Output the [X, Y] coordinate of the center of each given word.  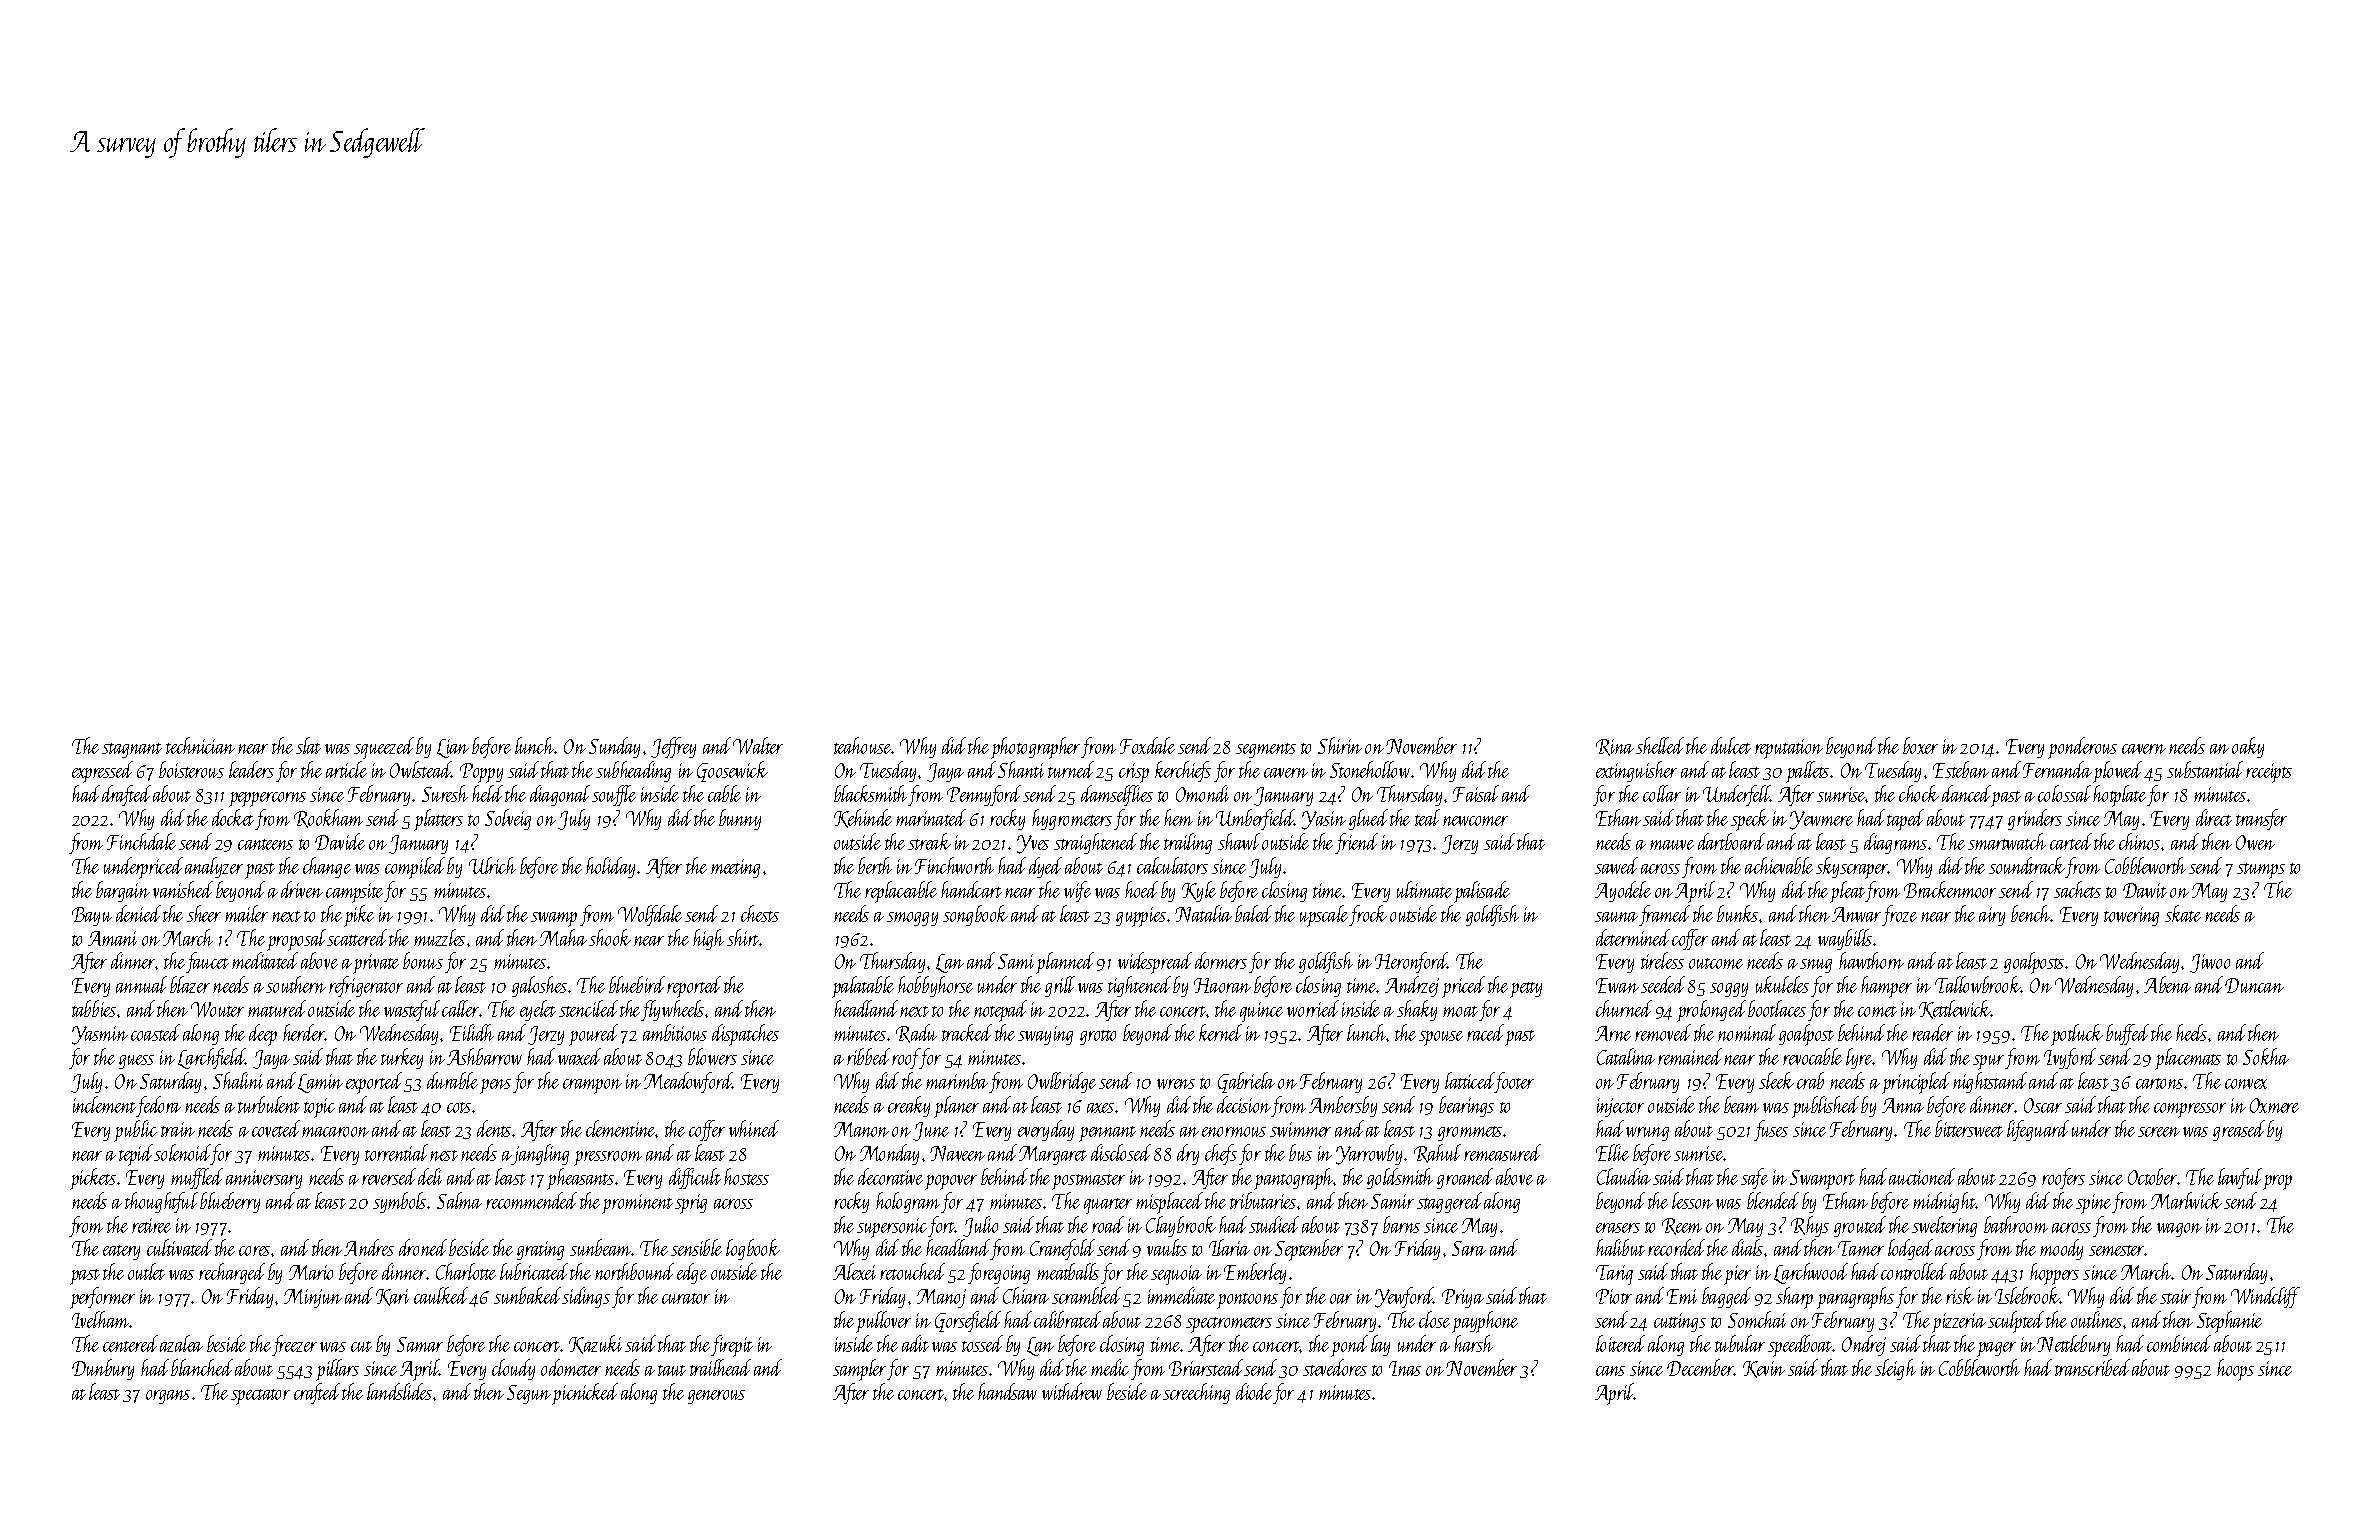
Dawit [2145, 890]
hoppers [2054, 1274]
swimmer [1300, 1129]
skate [2183, 913]
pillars [337, 1370]
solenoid [182, 1152]
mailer [246, 913]
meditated [265, 960]
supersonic [892, 1228]
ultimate [1424, 889]
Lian [453, 748]
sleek [1776, 1080]
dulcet [1731, 745]
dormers [1221, 960]
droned [423, 1247]
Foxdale [1147, 745]
